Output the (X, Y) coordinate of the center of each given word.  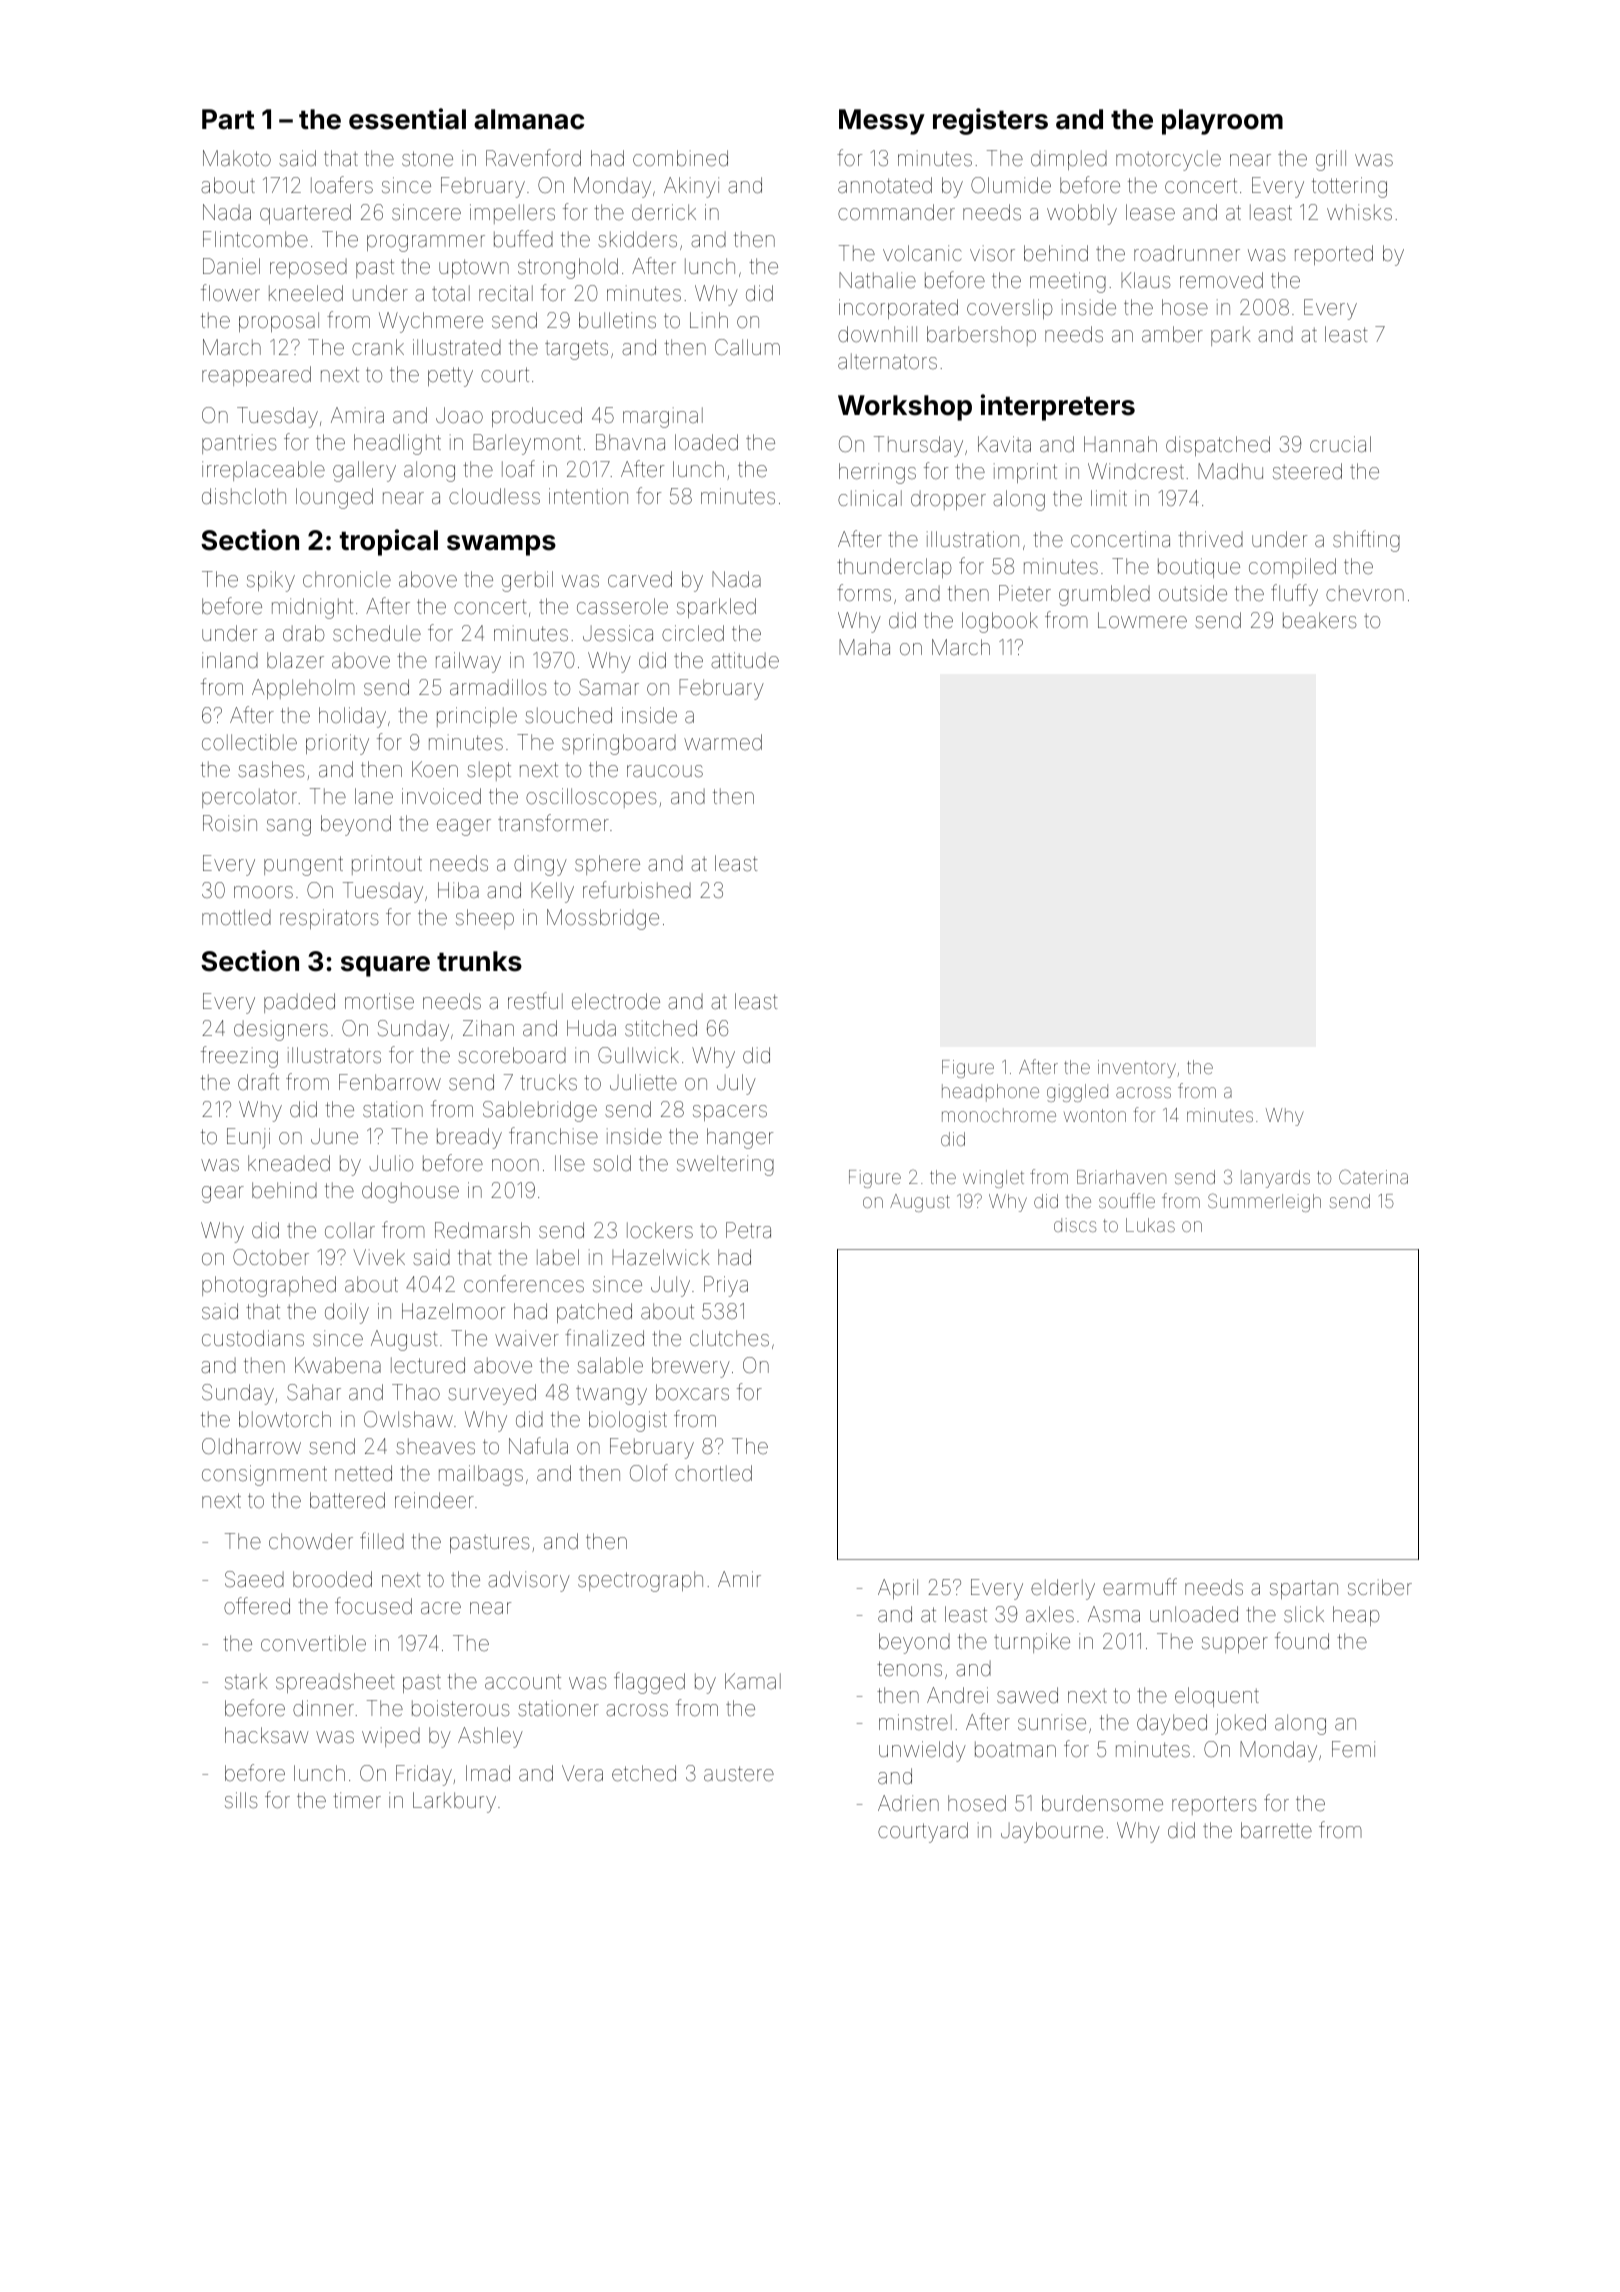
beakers (1320, 620)
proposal (279, 322)
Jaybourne (1052, 1832)
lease (1150, 212)
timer (357, 1800)
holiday (352, 717)
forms (864, 593)
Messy (882, 122)
